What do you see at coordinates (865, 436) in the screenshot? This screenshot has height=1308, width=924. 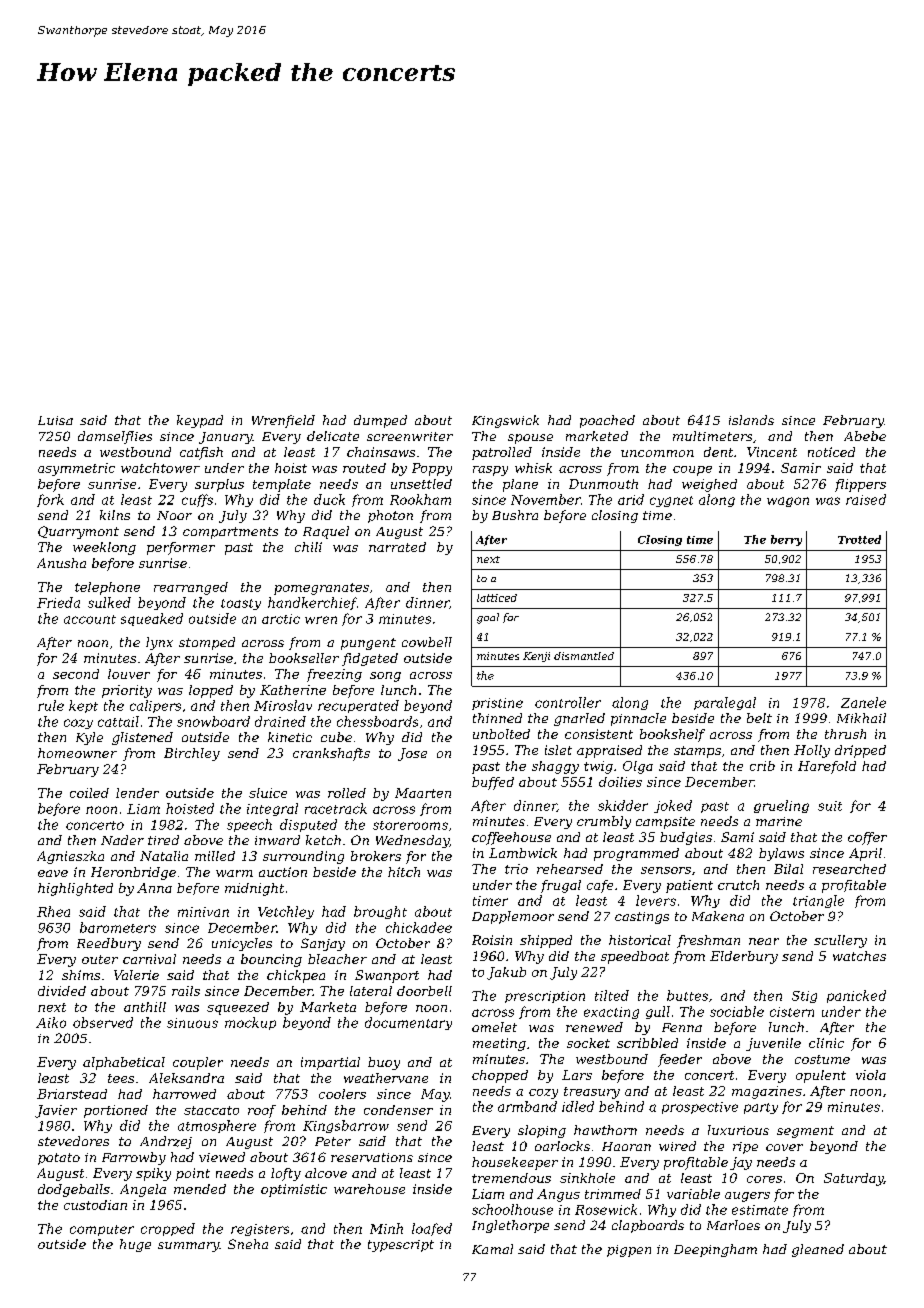 I see `Abebe` at bounding box center [865, 436].
